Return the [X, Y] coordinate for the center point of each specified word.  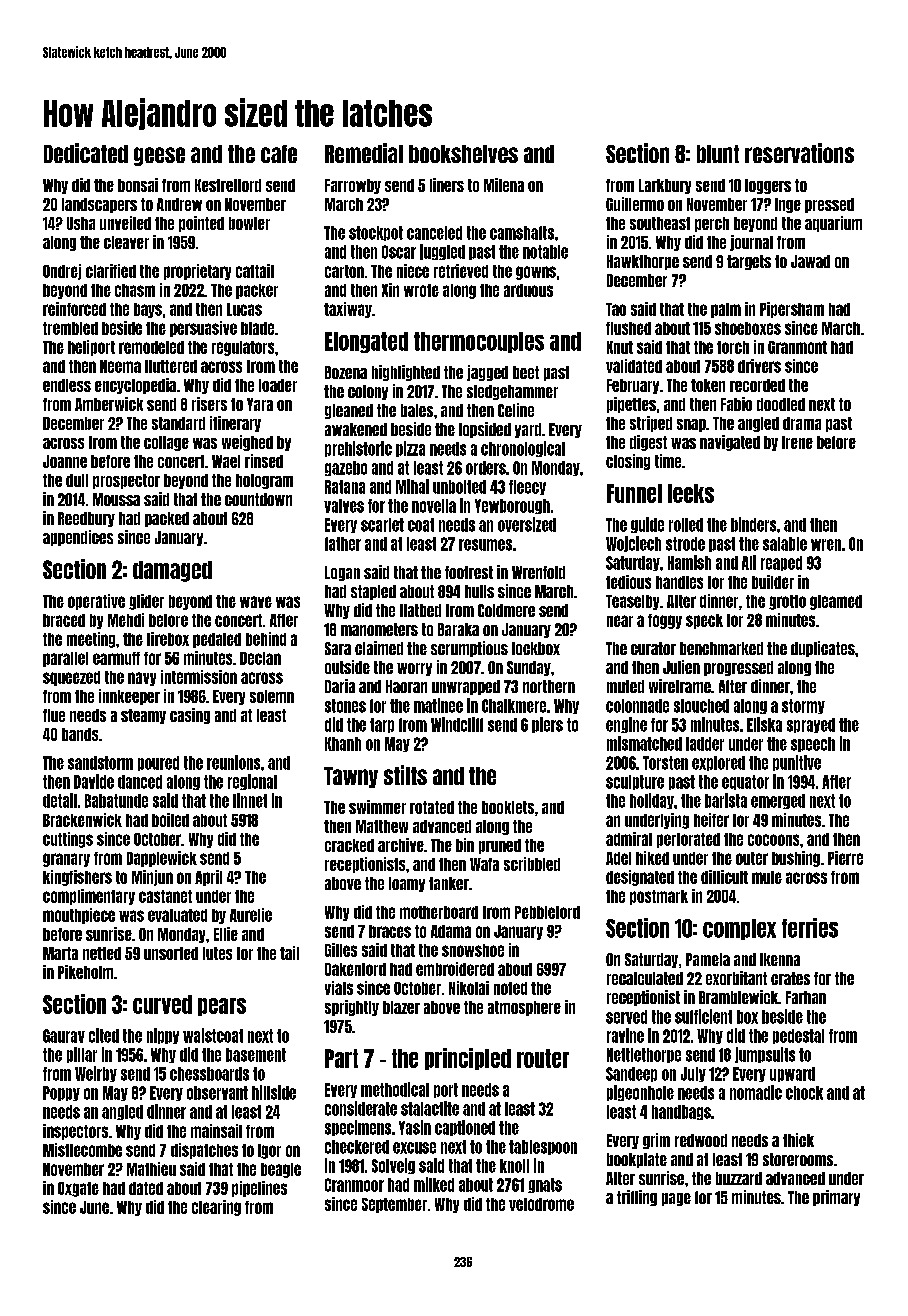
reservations [799, 153]
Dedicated [86, 153]
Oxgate [78, 1189]
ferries [810, 928]
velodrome [541, 1204]
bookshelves [463, 154]
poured [158, 763]
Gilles [341, 950]
